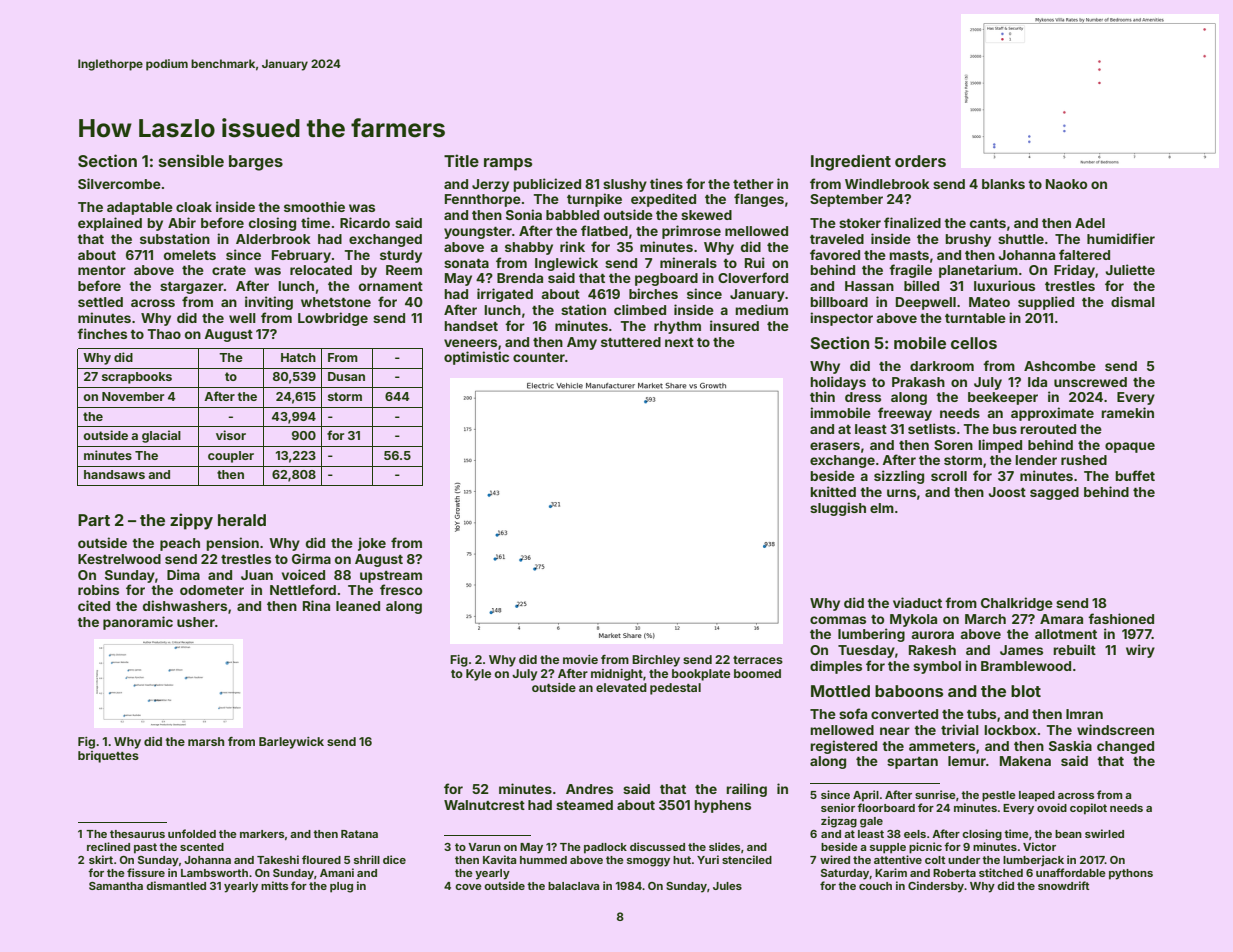 The height and width of the page is (952, 1233). I want to click on slushy, so click(625, 185).
